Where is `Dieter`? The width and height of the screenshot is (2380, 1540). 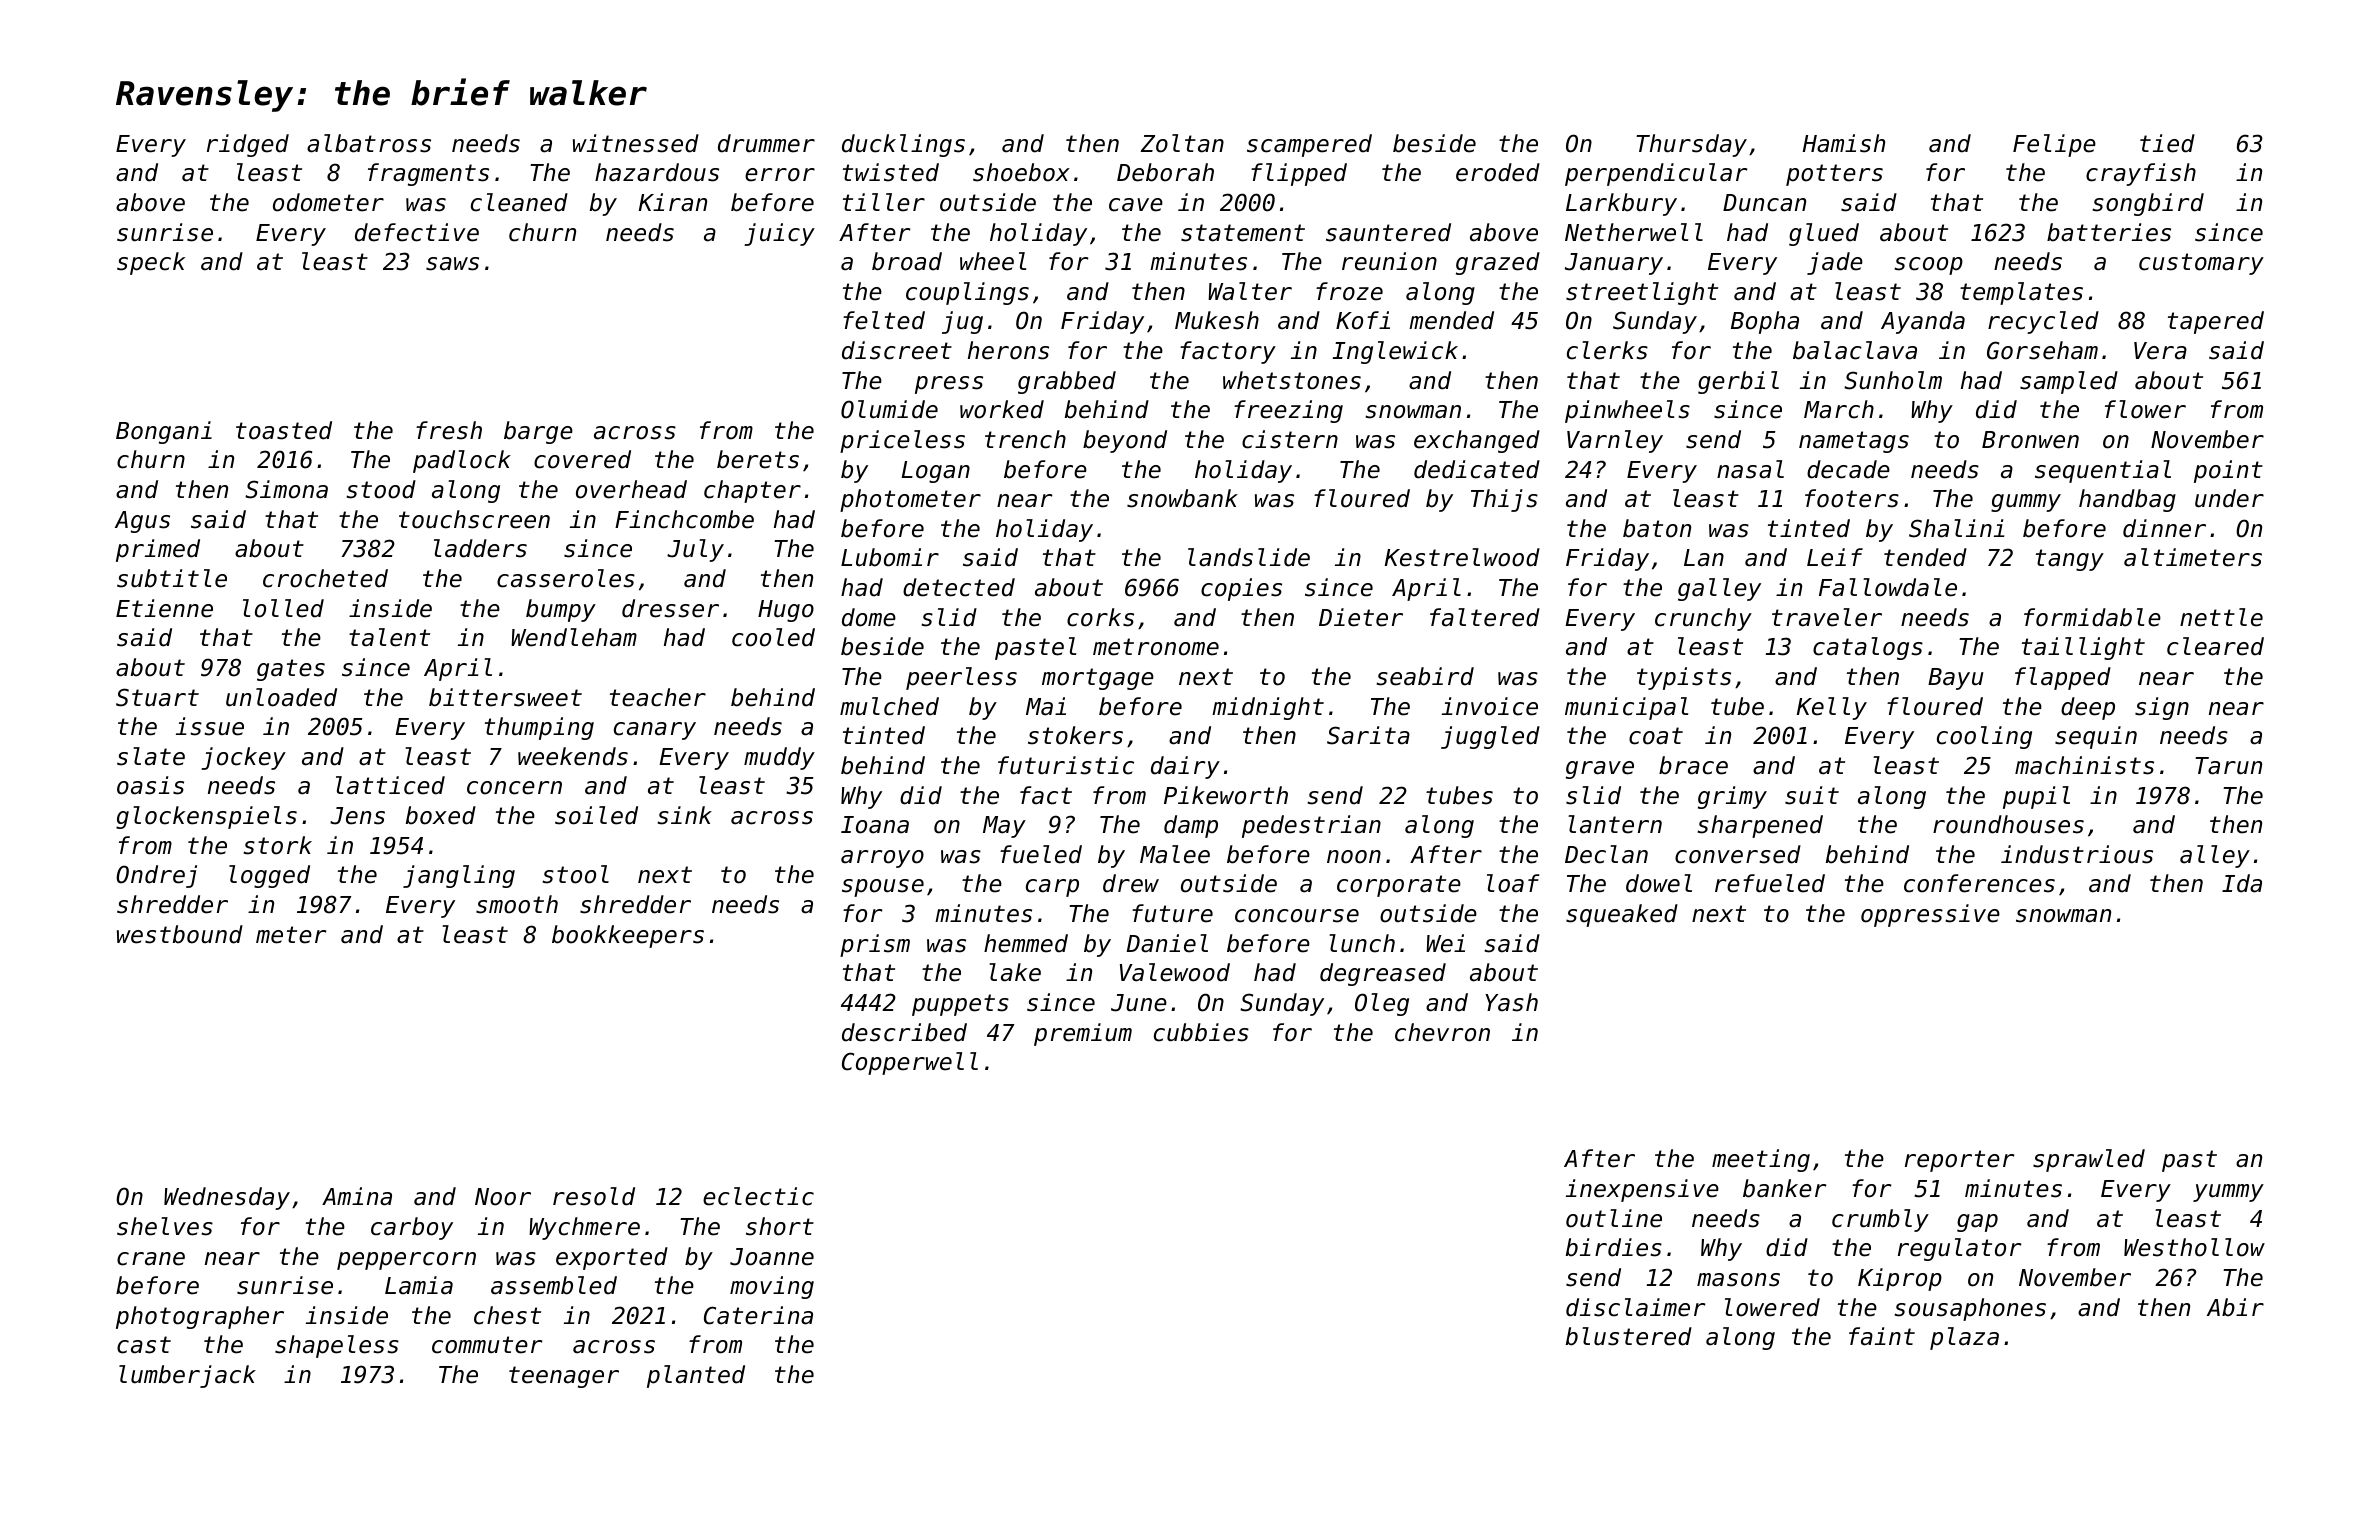 Dieter is located at coordinates (1361, 617).
